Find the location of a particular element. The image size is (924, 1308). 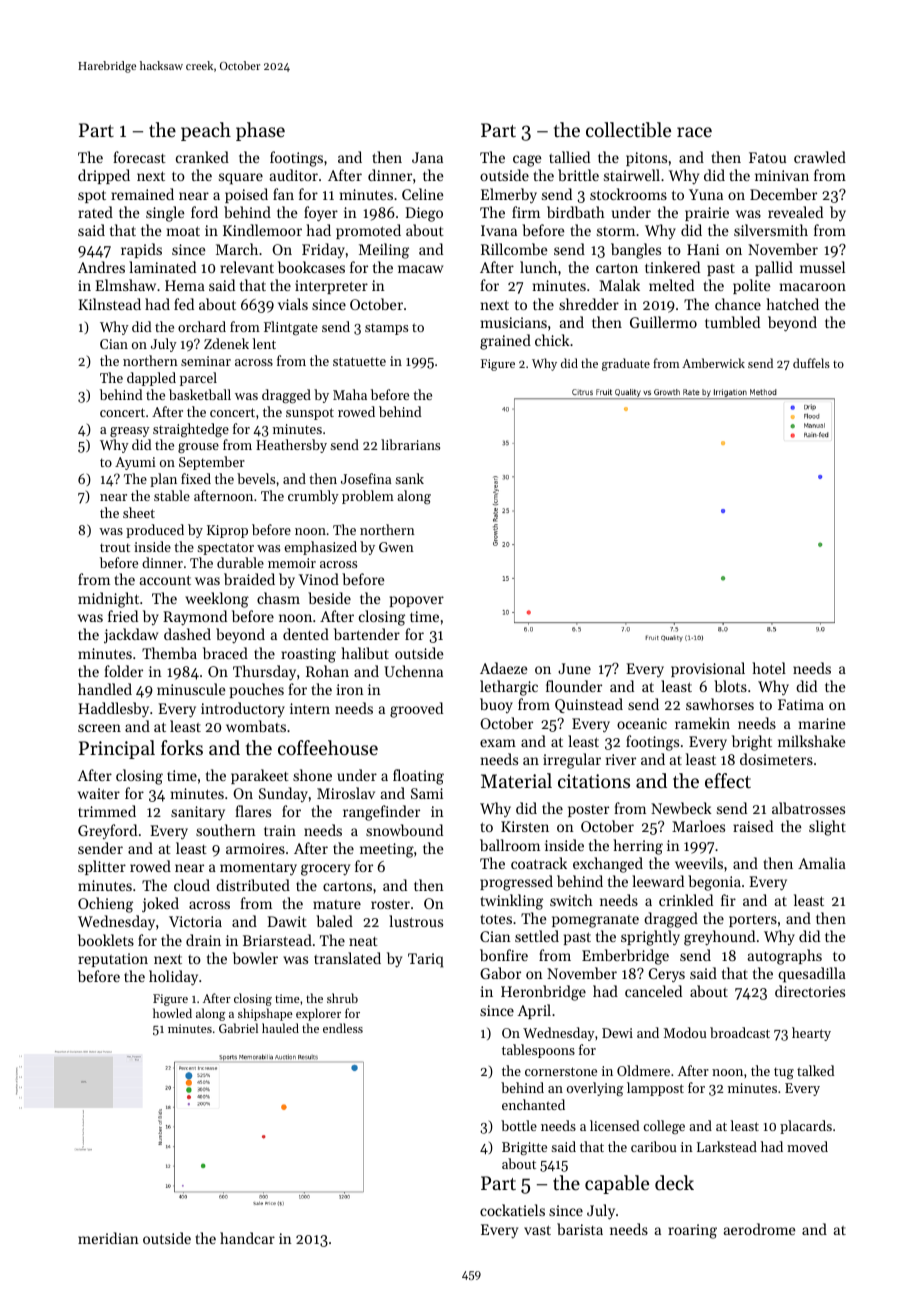

phase is located at coordinates (260, 131).
